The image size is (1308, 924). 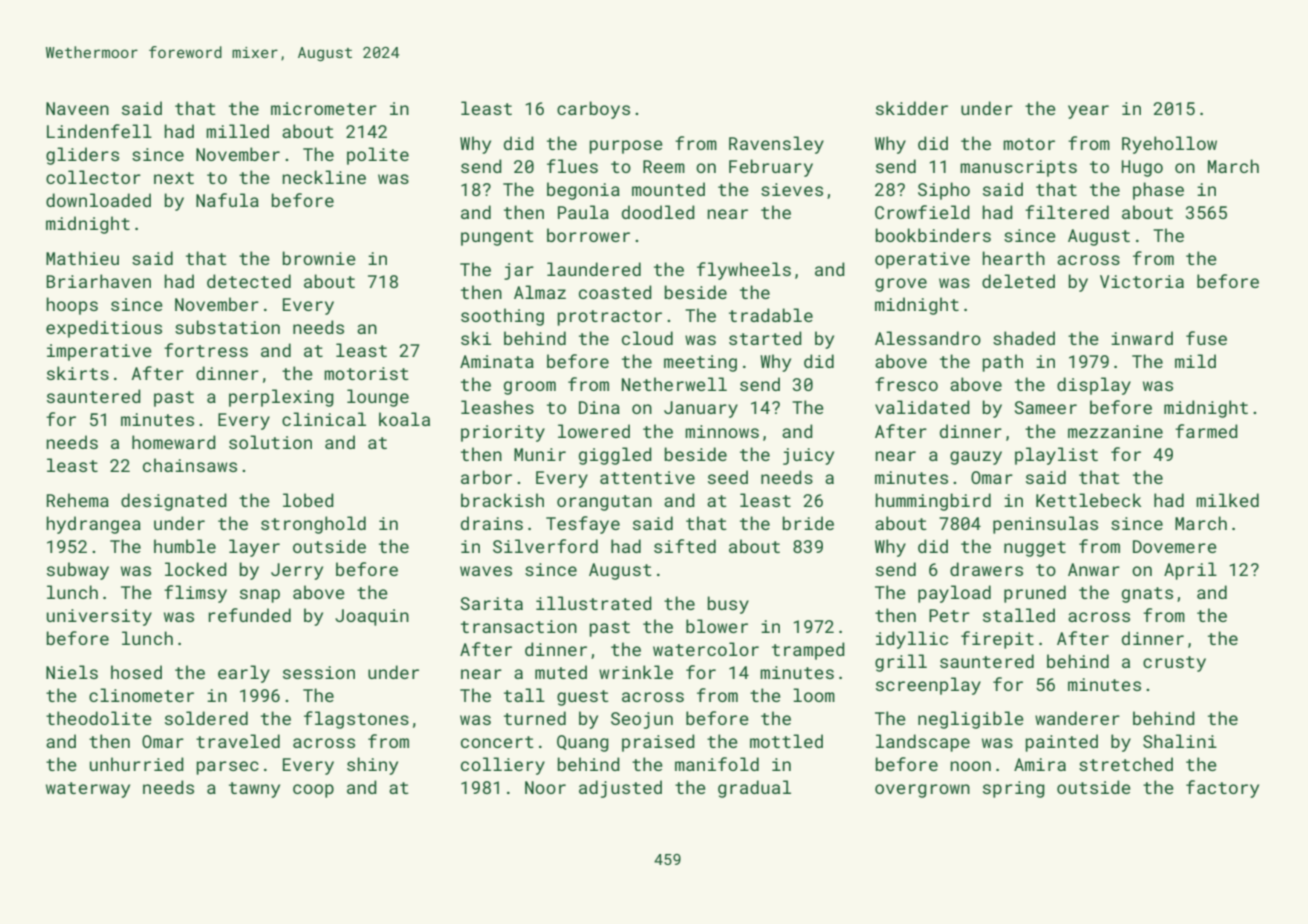 What do you see at coordinates (227, 768) in the screenshot?
I see `parsec` at bounding box center [227, 768].
